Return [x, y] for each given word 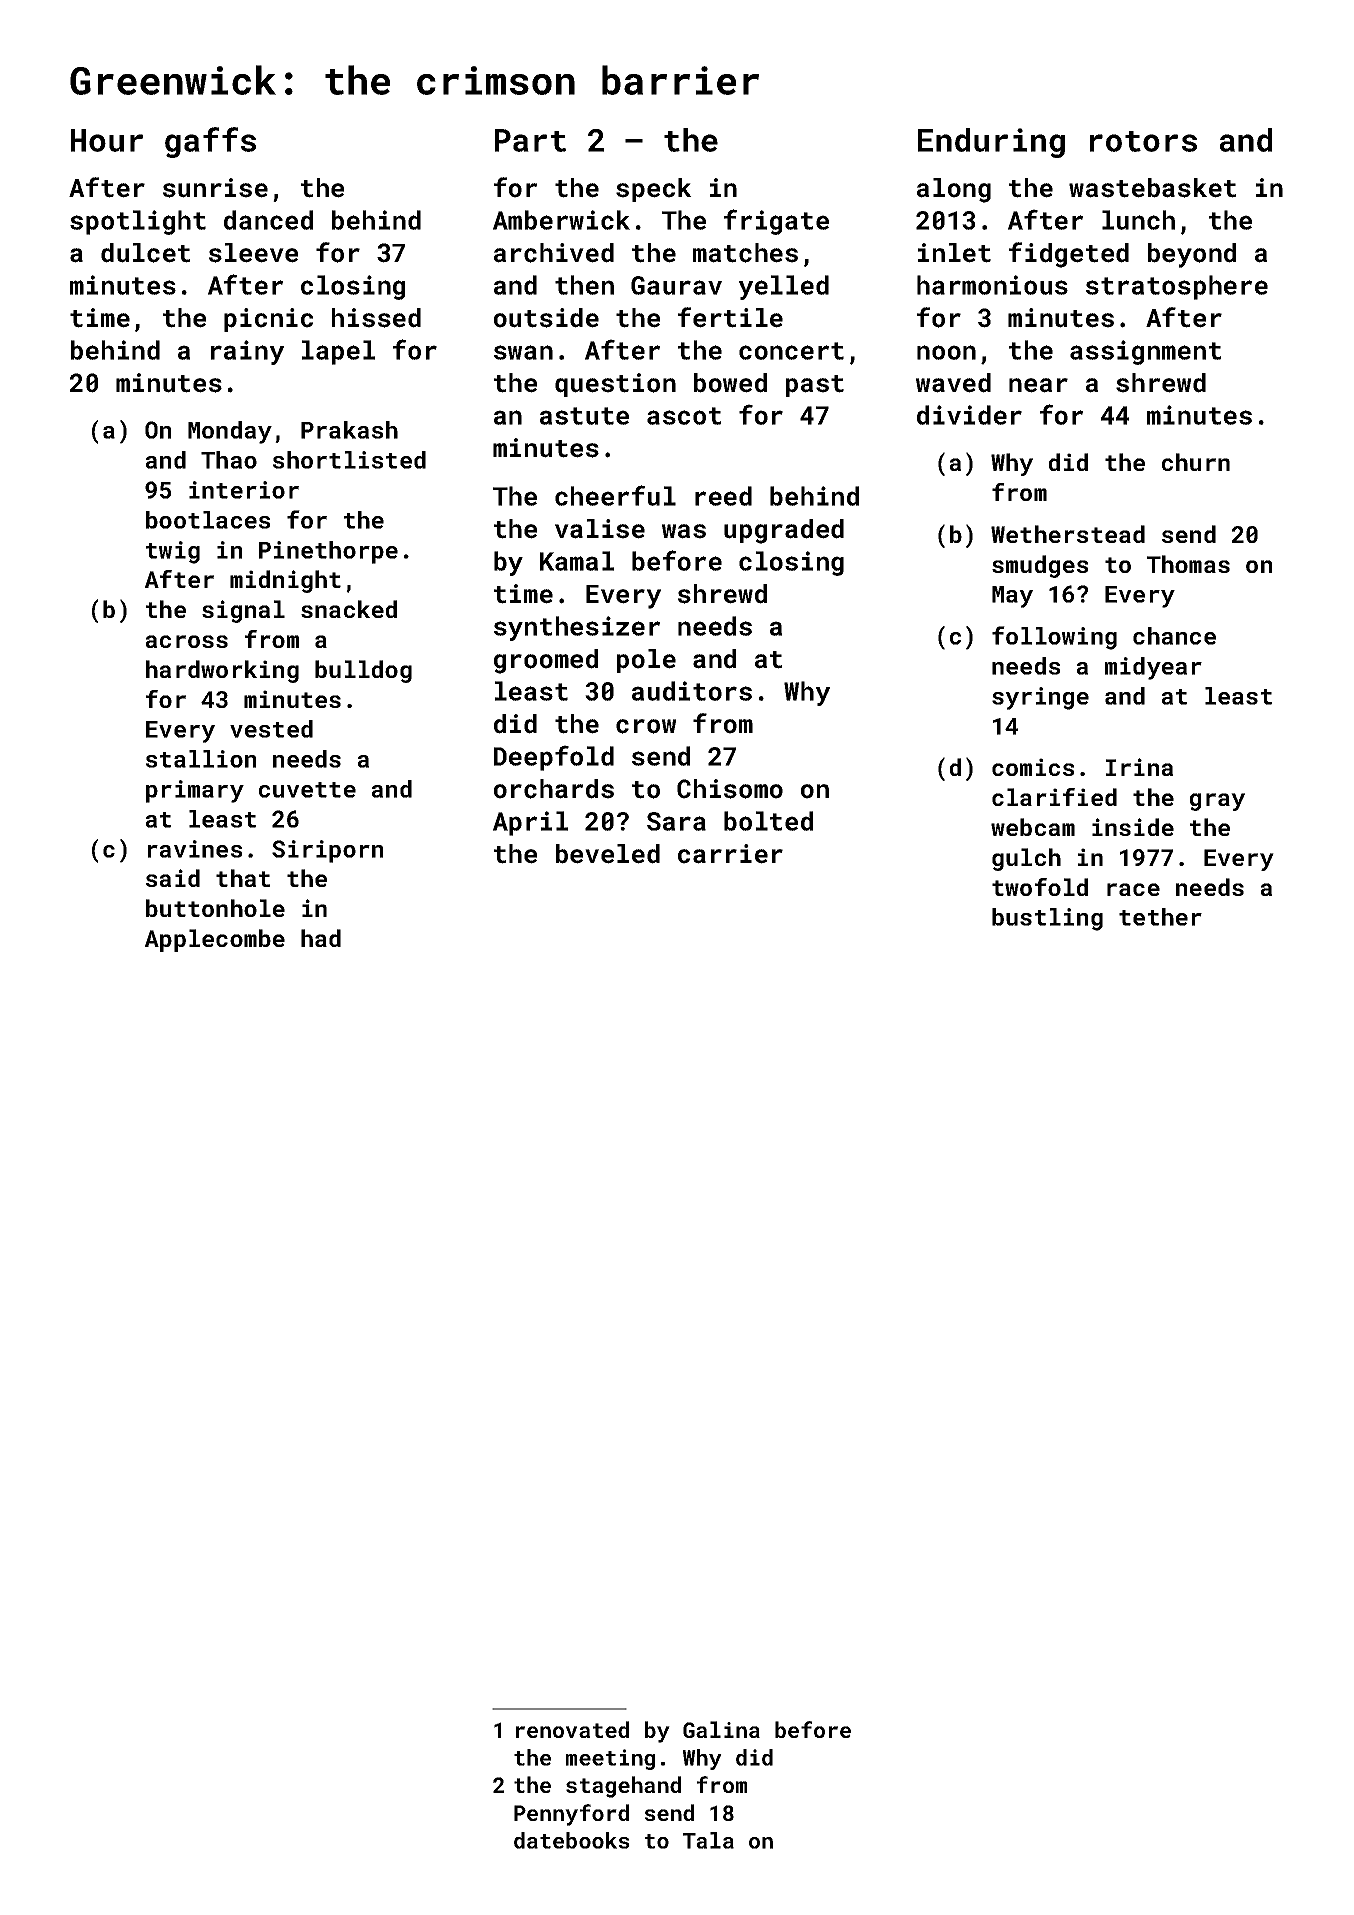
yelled [784, 287]
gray [1217, 802]
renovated [572, 1729]
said [173, 878]
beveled [608, 854]
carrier [730, 854]
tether [1160, 917]
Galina [721, 1729]
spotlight [138, 222]
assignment [1145, 352]
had [321, 938]
